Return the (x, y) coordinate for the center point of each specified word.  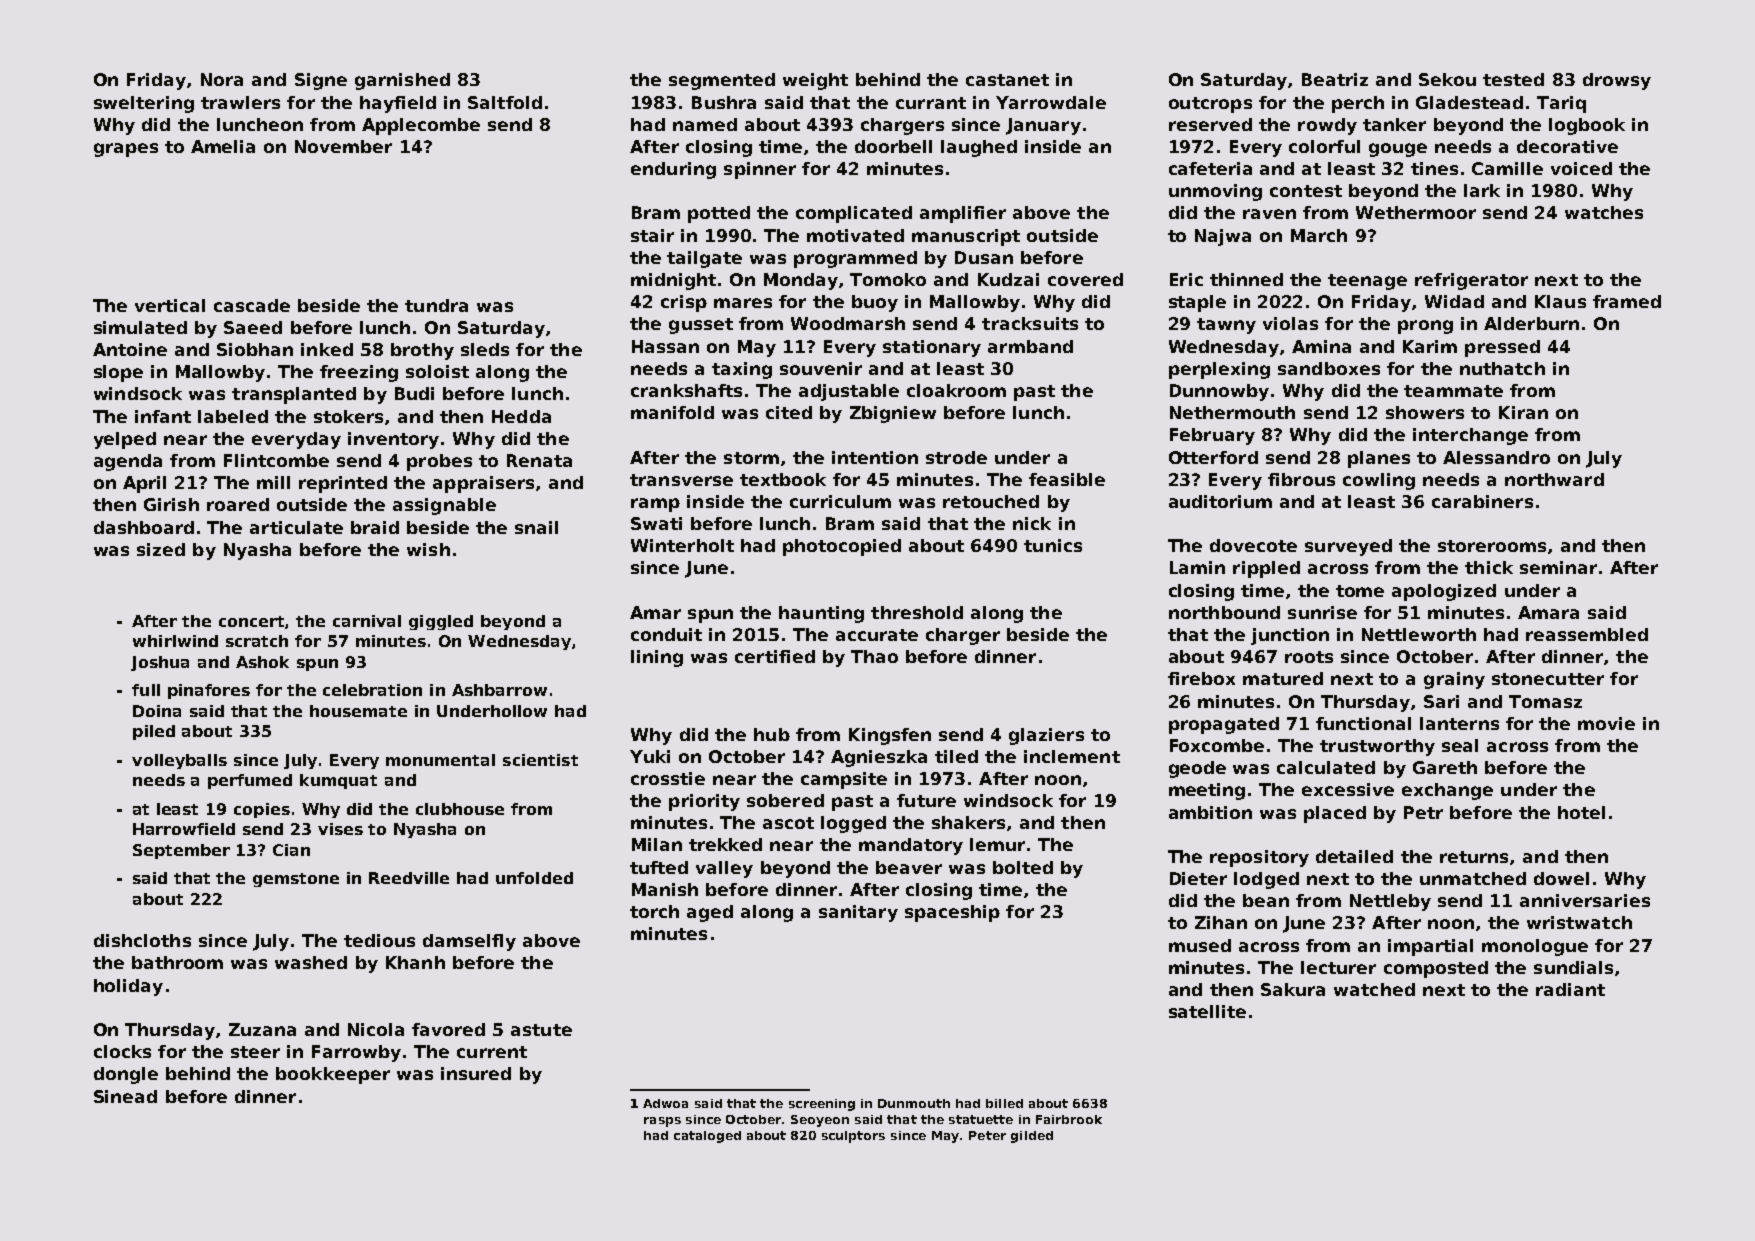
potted (719, 214)
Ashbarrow (499, 690)
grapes (126, 150)
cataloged (707, 1137)
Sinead (125, 1096)
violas (1290, 323)
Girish (171, 504)
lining (657, 658)
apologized (1444, 592)
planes (1379, 459)
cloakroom (956, 390)
